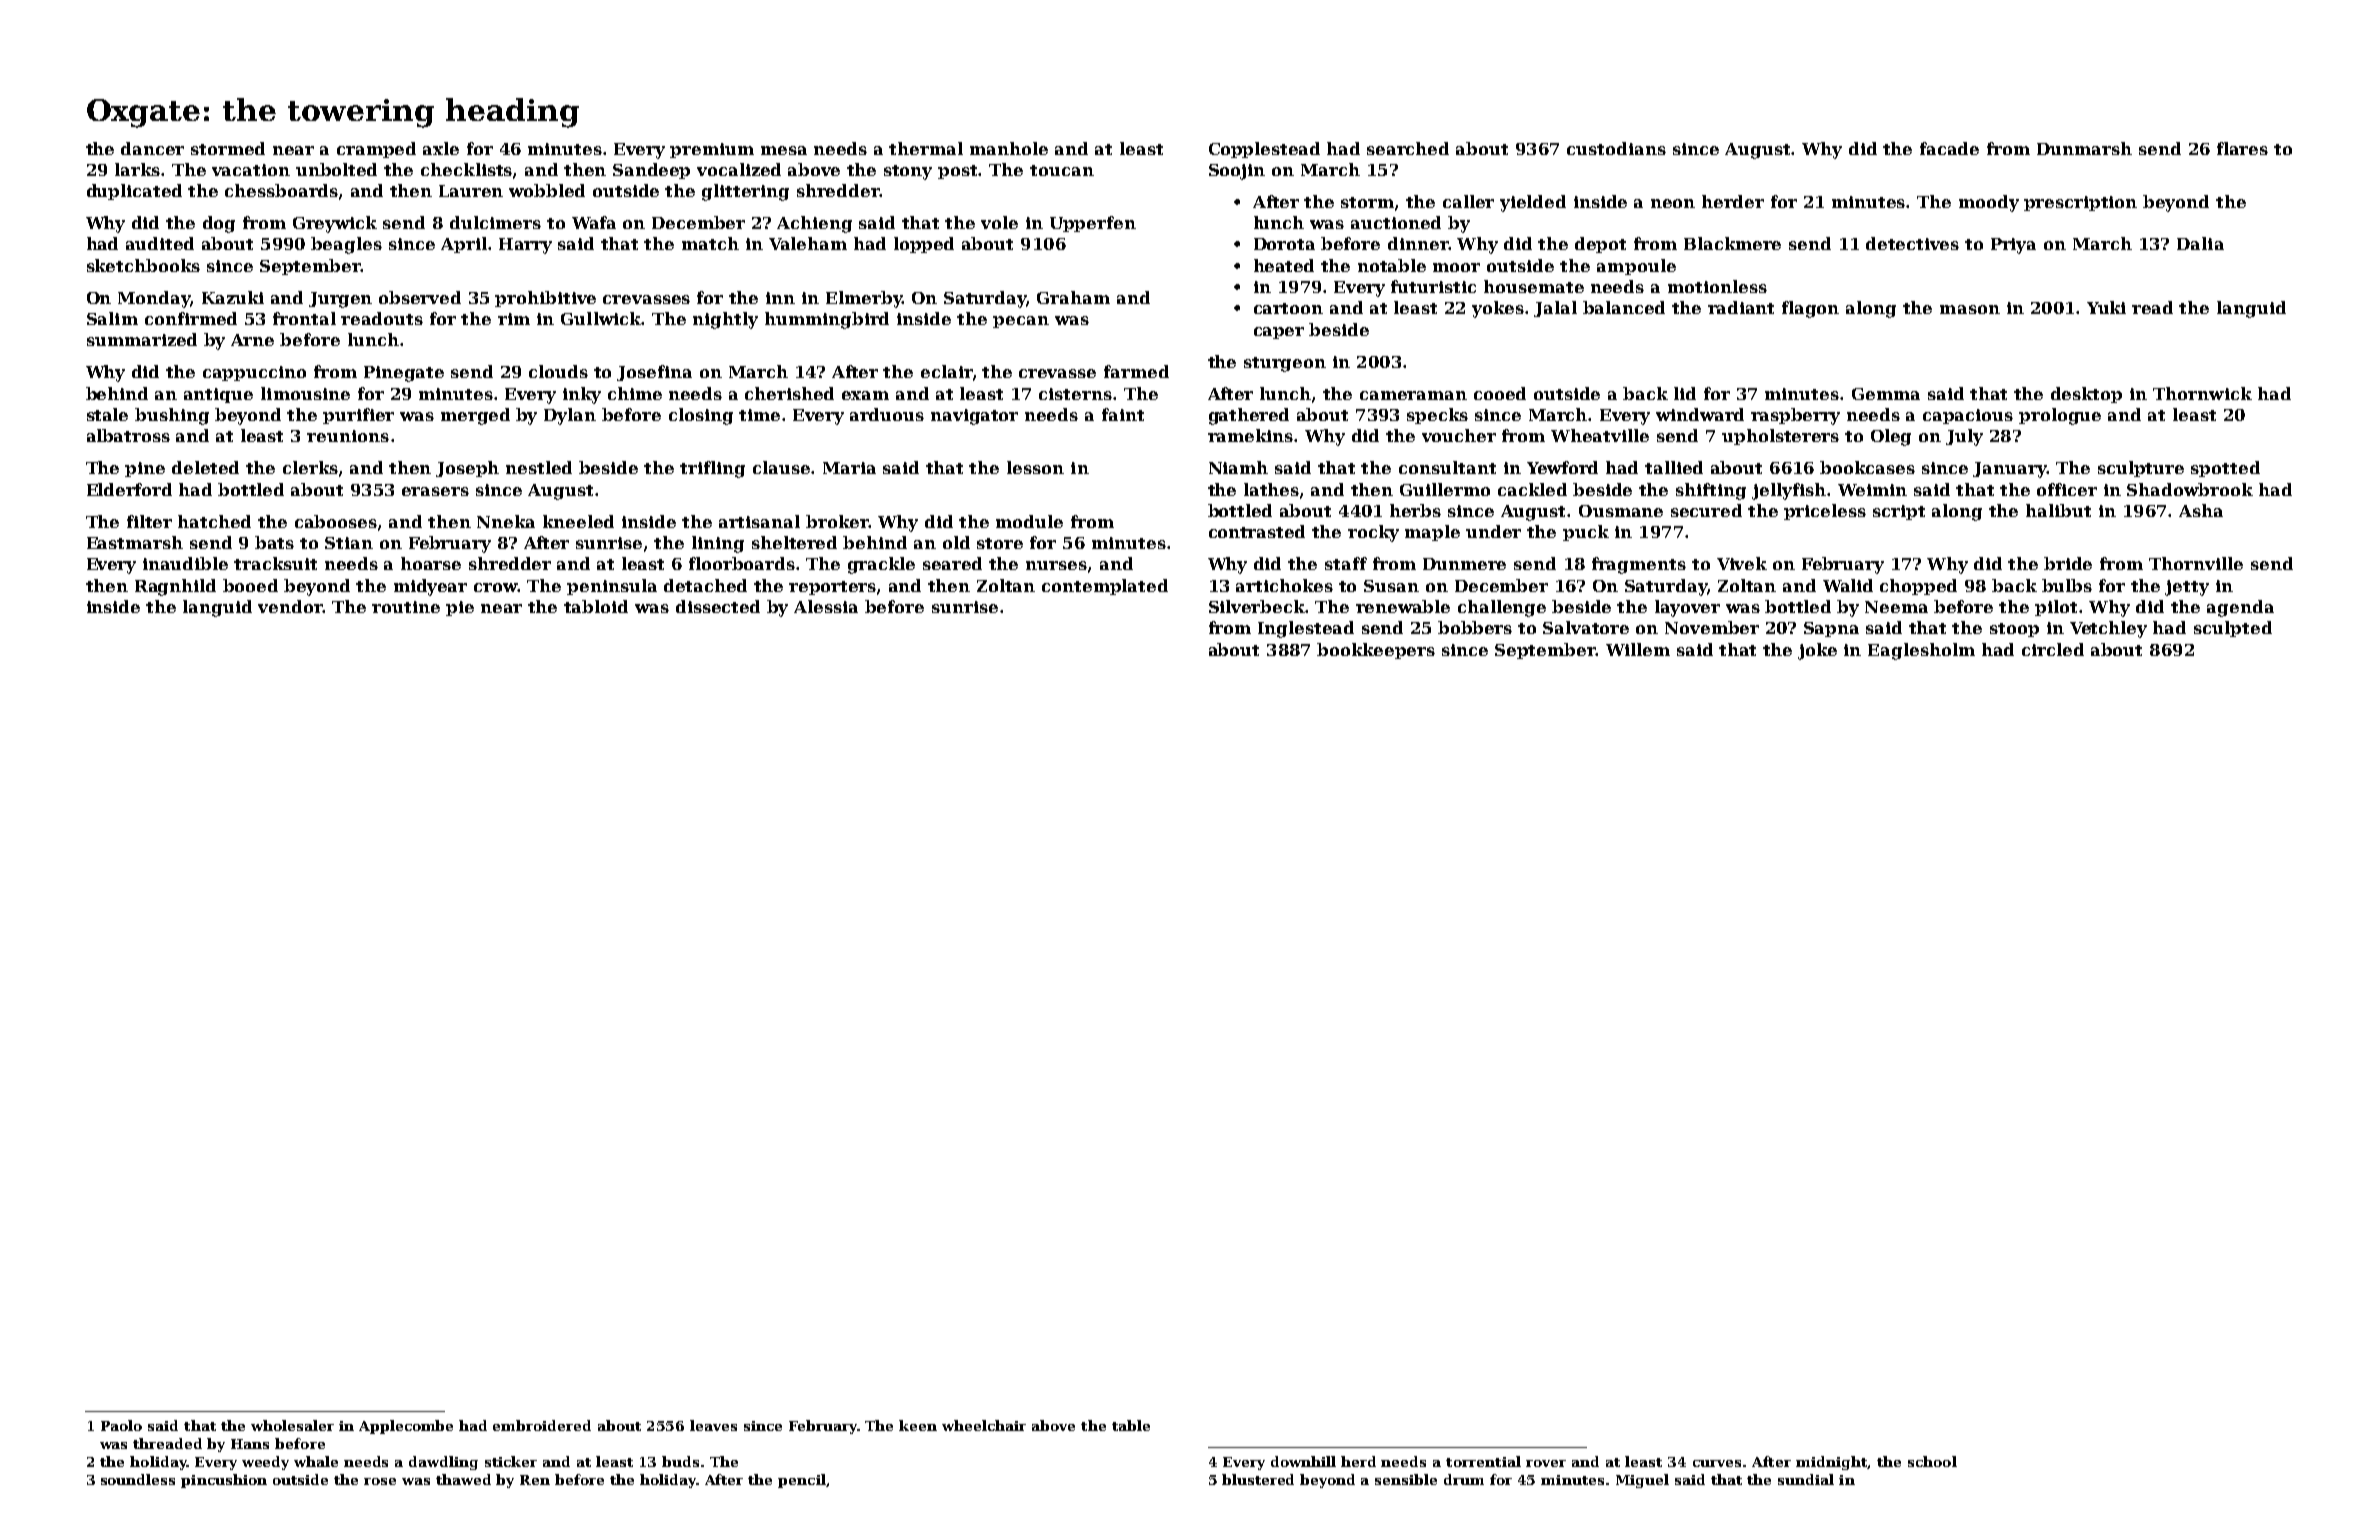  I want to click on Harry, so click(525, 246).
